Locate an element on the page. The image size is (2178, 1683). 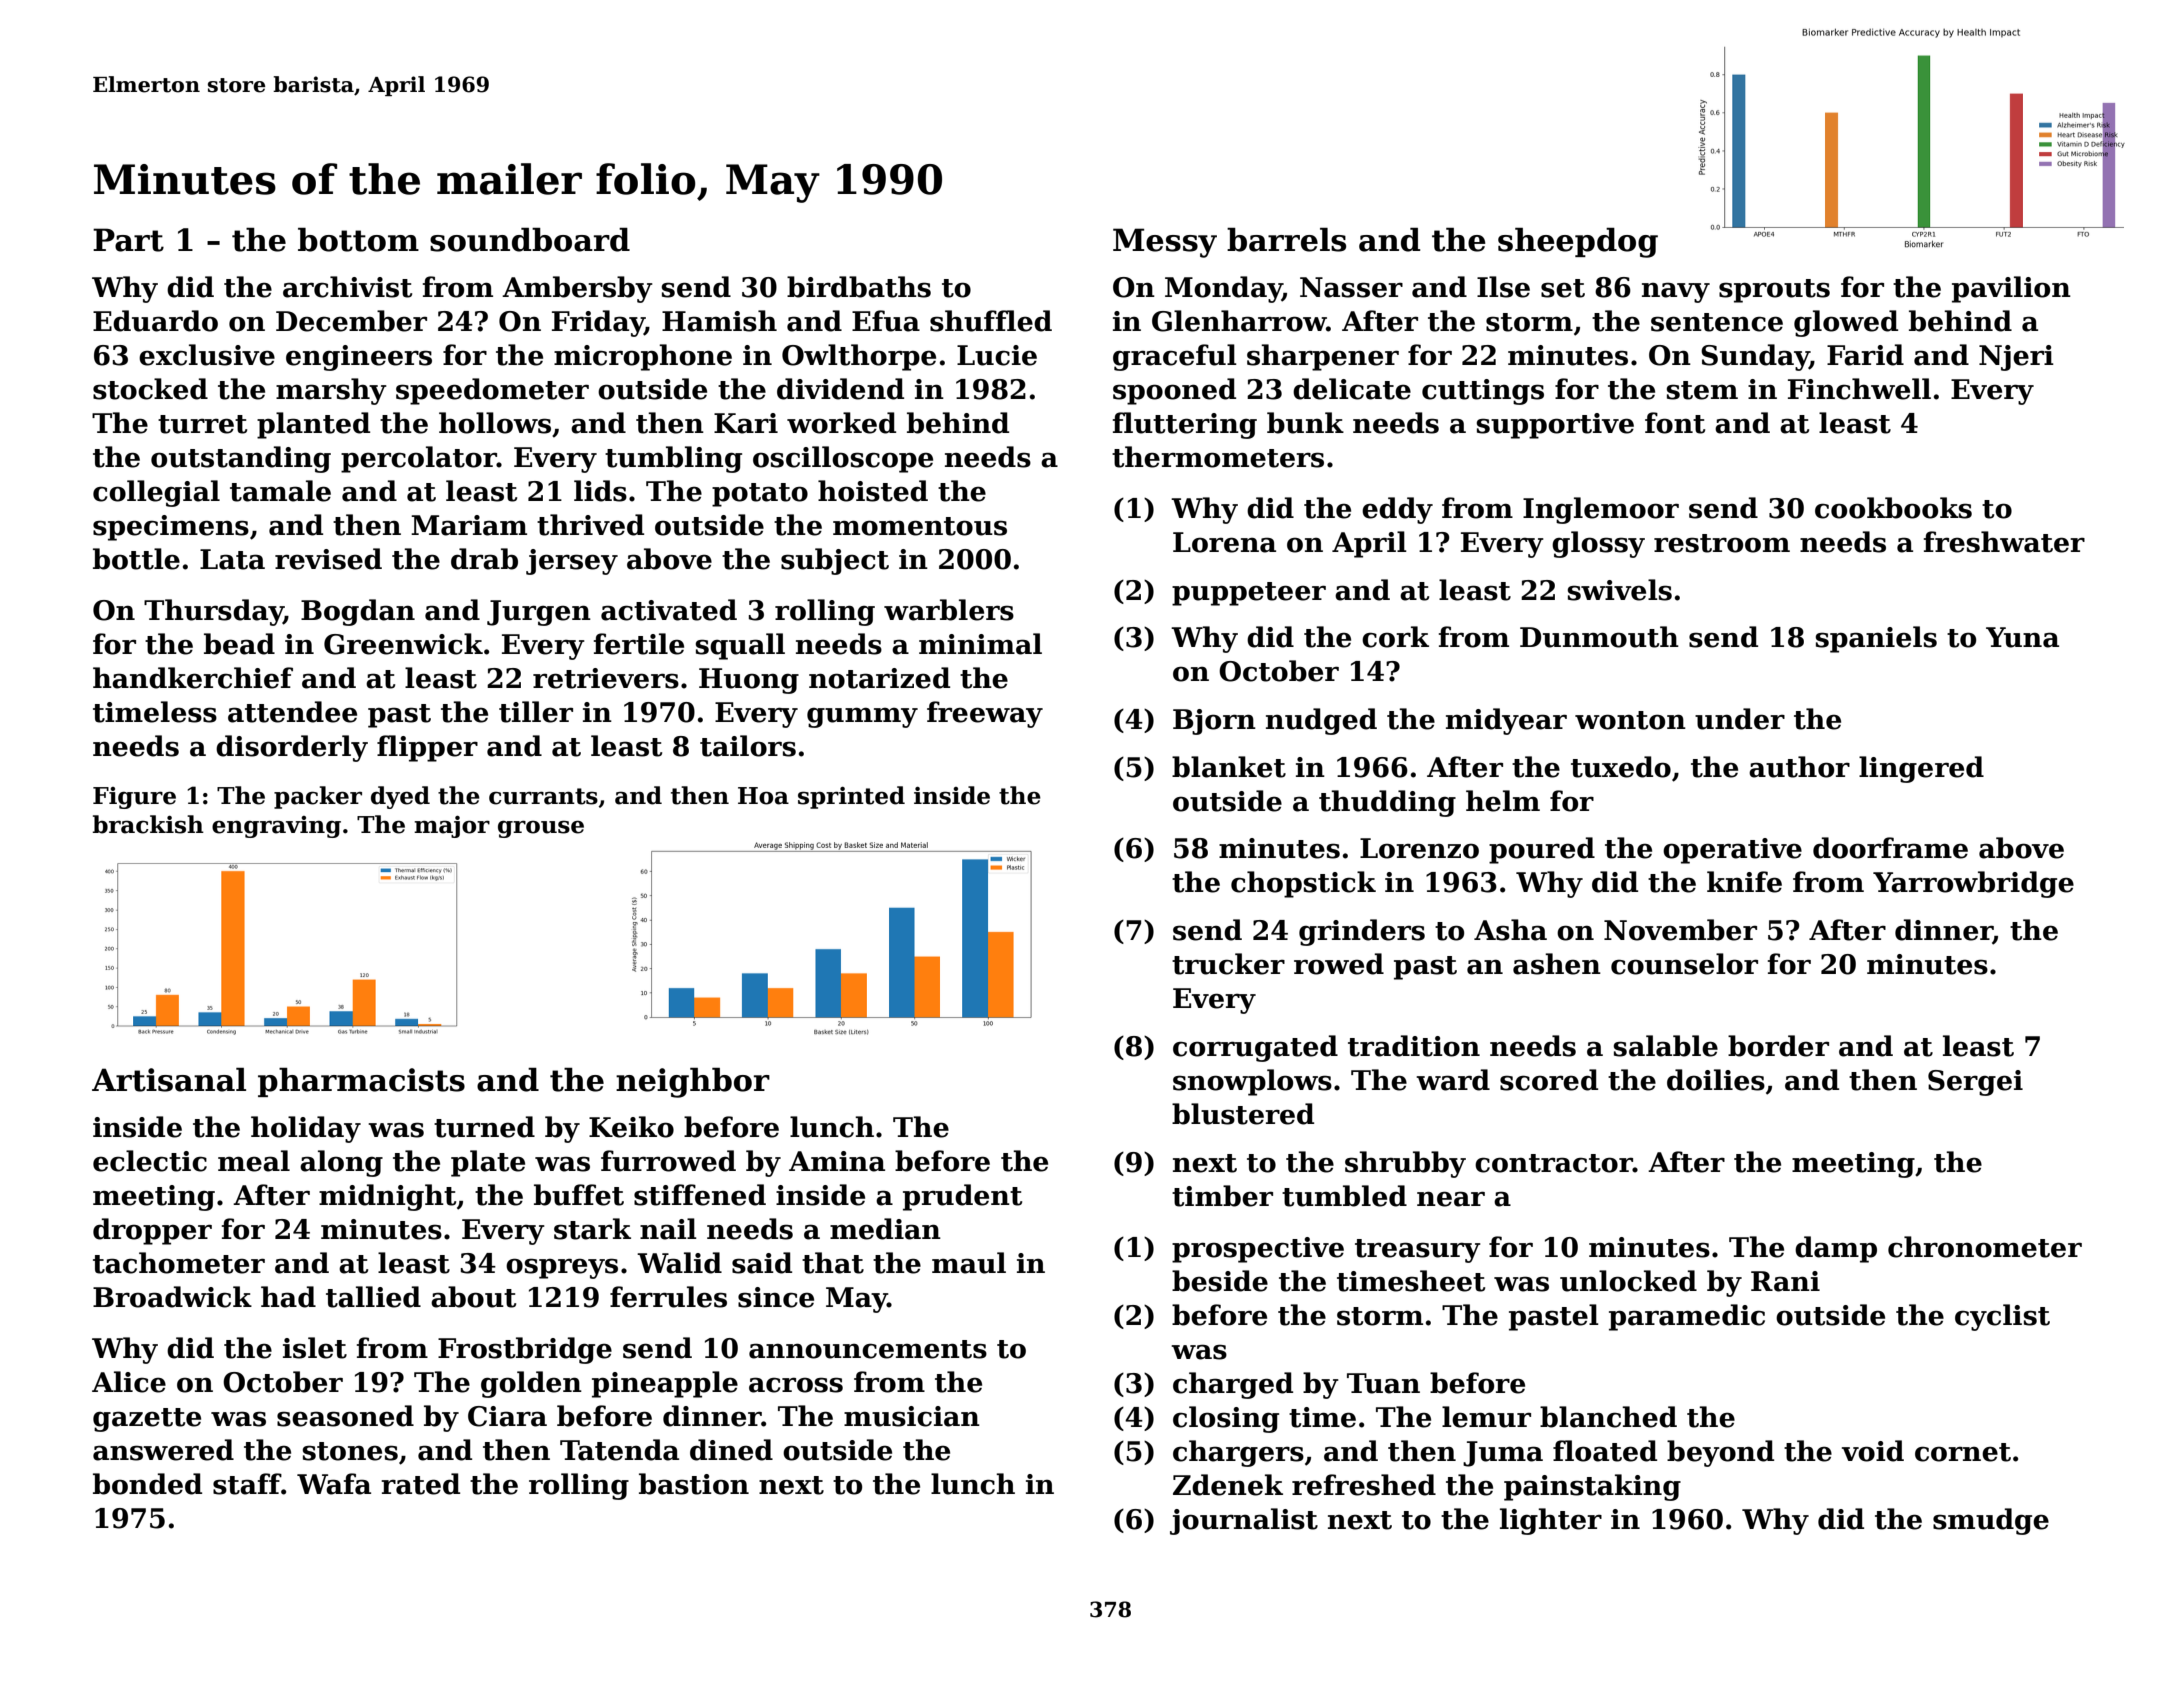
Part is located at coordinates (128, 240).
